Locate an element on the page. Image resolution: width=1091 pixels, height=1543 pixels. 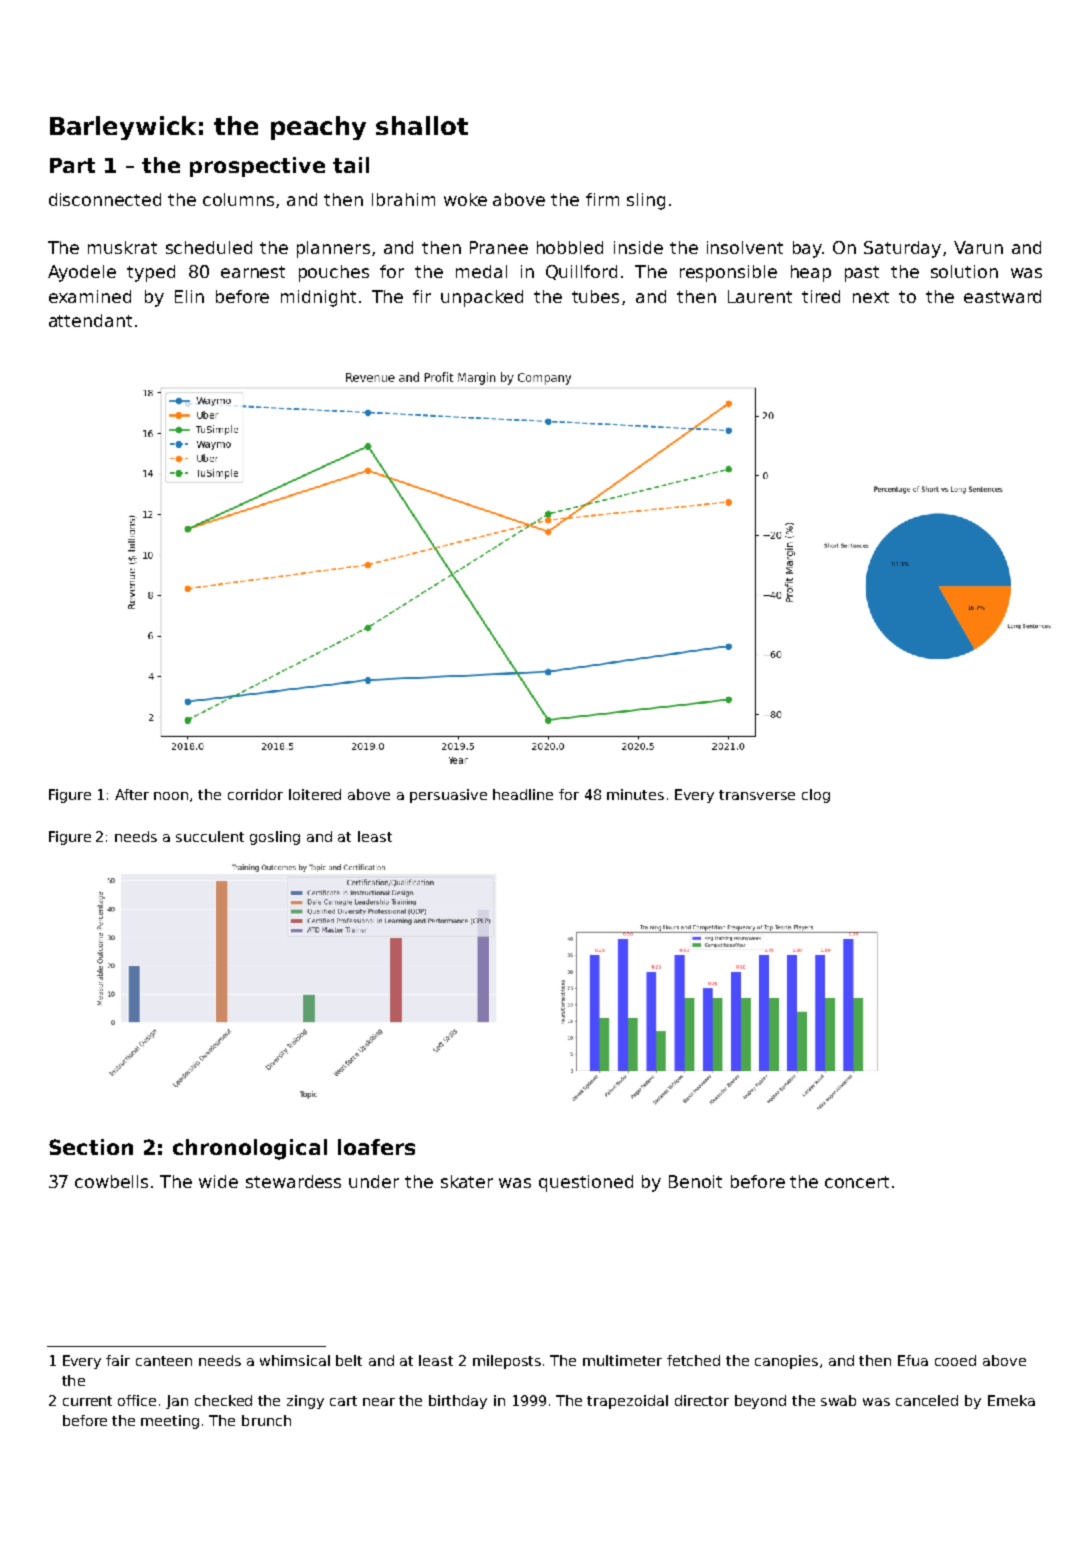
corridor is located at coordinates (255, 794).
